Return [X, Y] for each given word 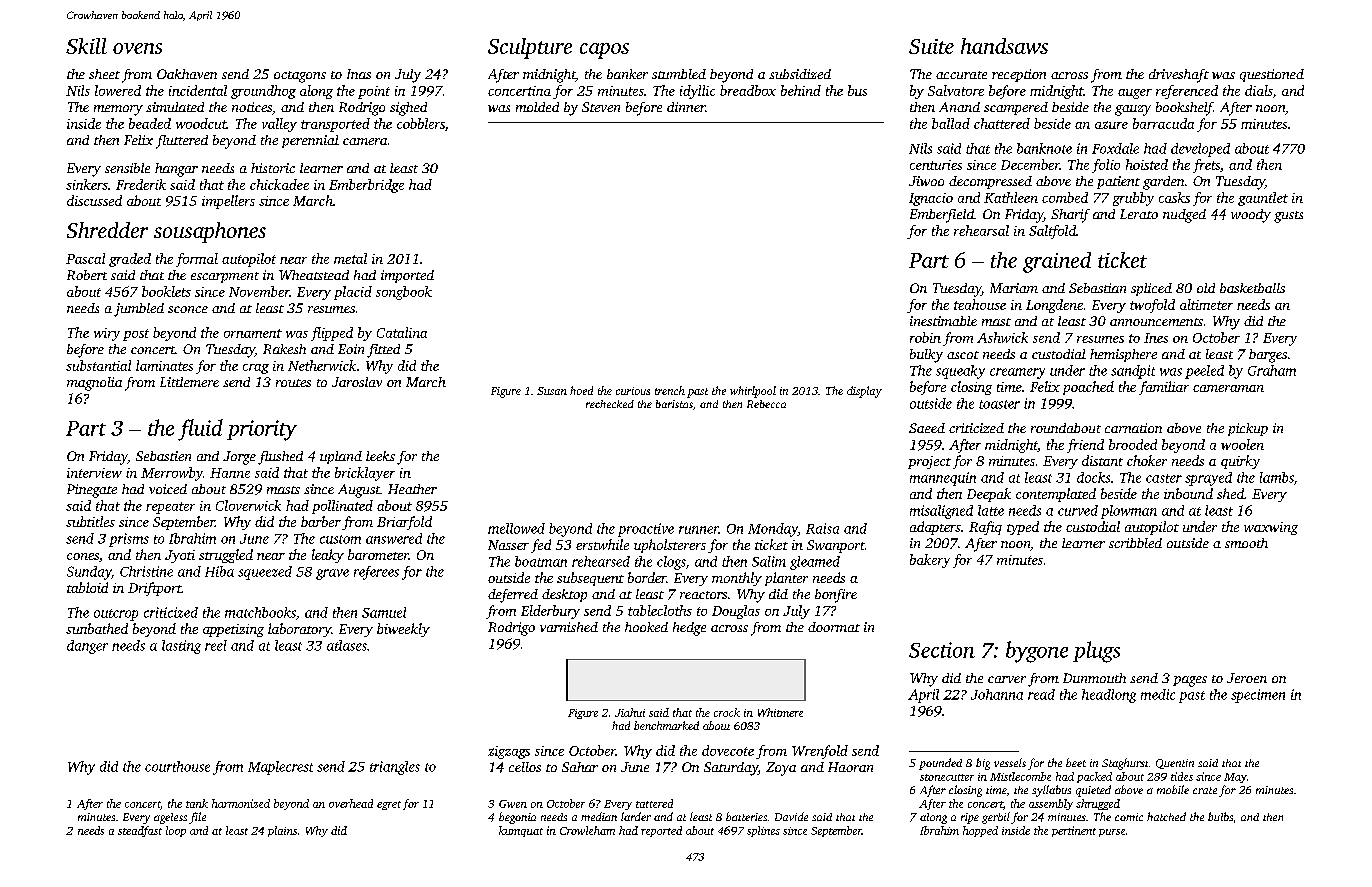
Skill [86, 46]
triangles [395, 768]
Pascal [85, 258]
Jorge [239, 458]
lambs [1277, 477]
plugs [1096, 652]
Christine [146, 571]
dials [1259, 90]
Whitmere [780, 712]
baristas [674, 404]
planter [786, 579]
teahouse [980, 304]
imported [407, 276]
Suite [931, 46]
